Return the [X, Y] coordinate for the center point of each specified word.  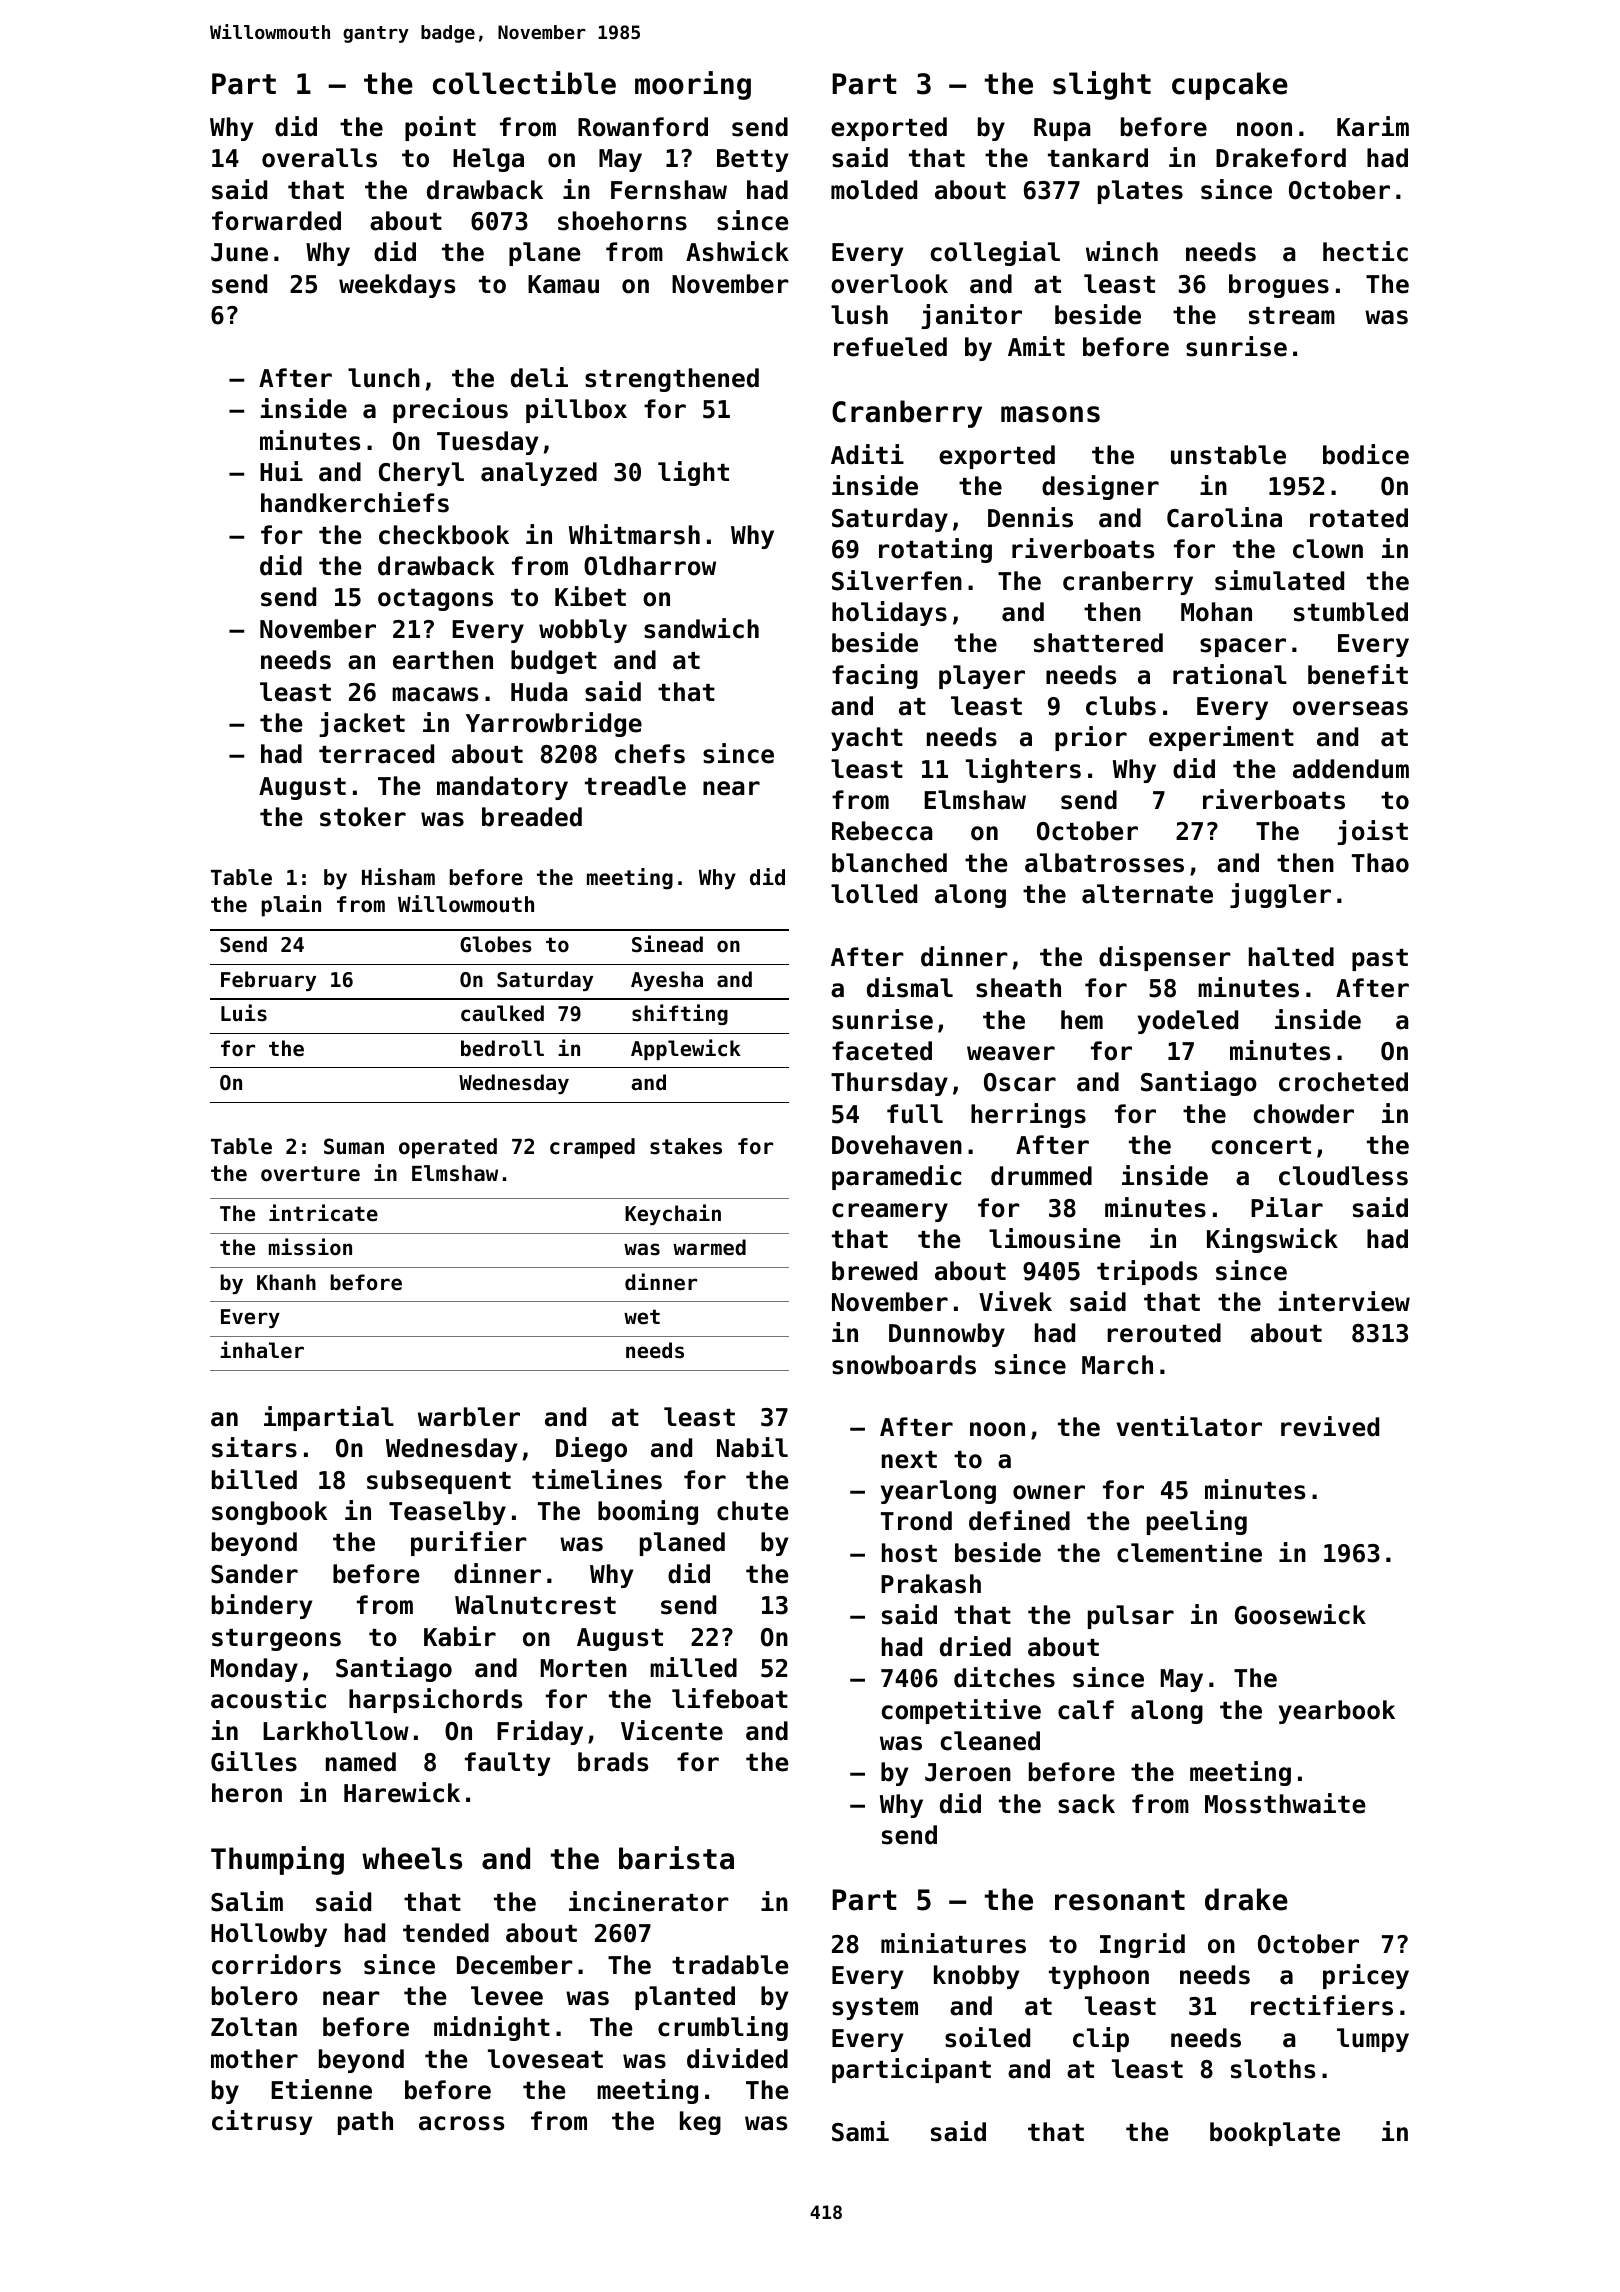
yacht [867, 739]
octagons [435, 600]
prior [1091, 738]
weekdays [397, 286]
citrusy [262, 2122]
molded [874, 190]
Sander [254, 1574]
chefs [650, 754]
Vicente [672, 1730]
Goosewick [1300, 1614]
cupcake [1230, 86]
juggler [1280, 895]
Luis [244, 1013]
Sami [860, 2131]
